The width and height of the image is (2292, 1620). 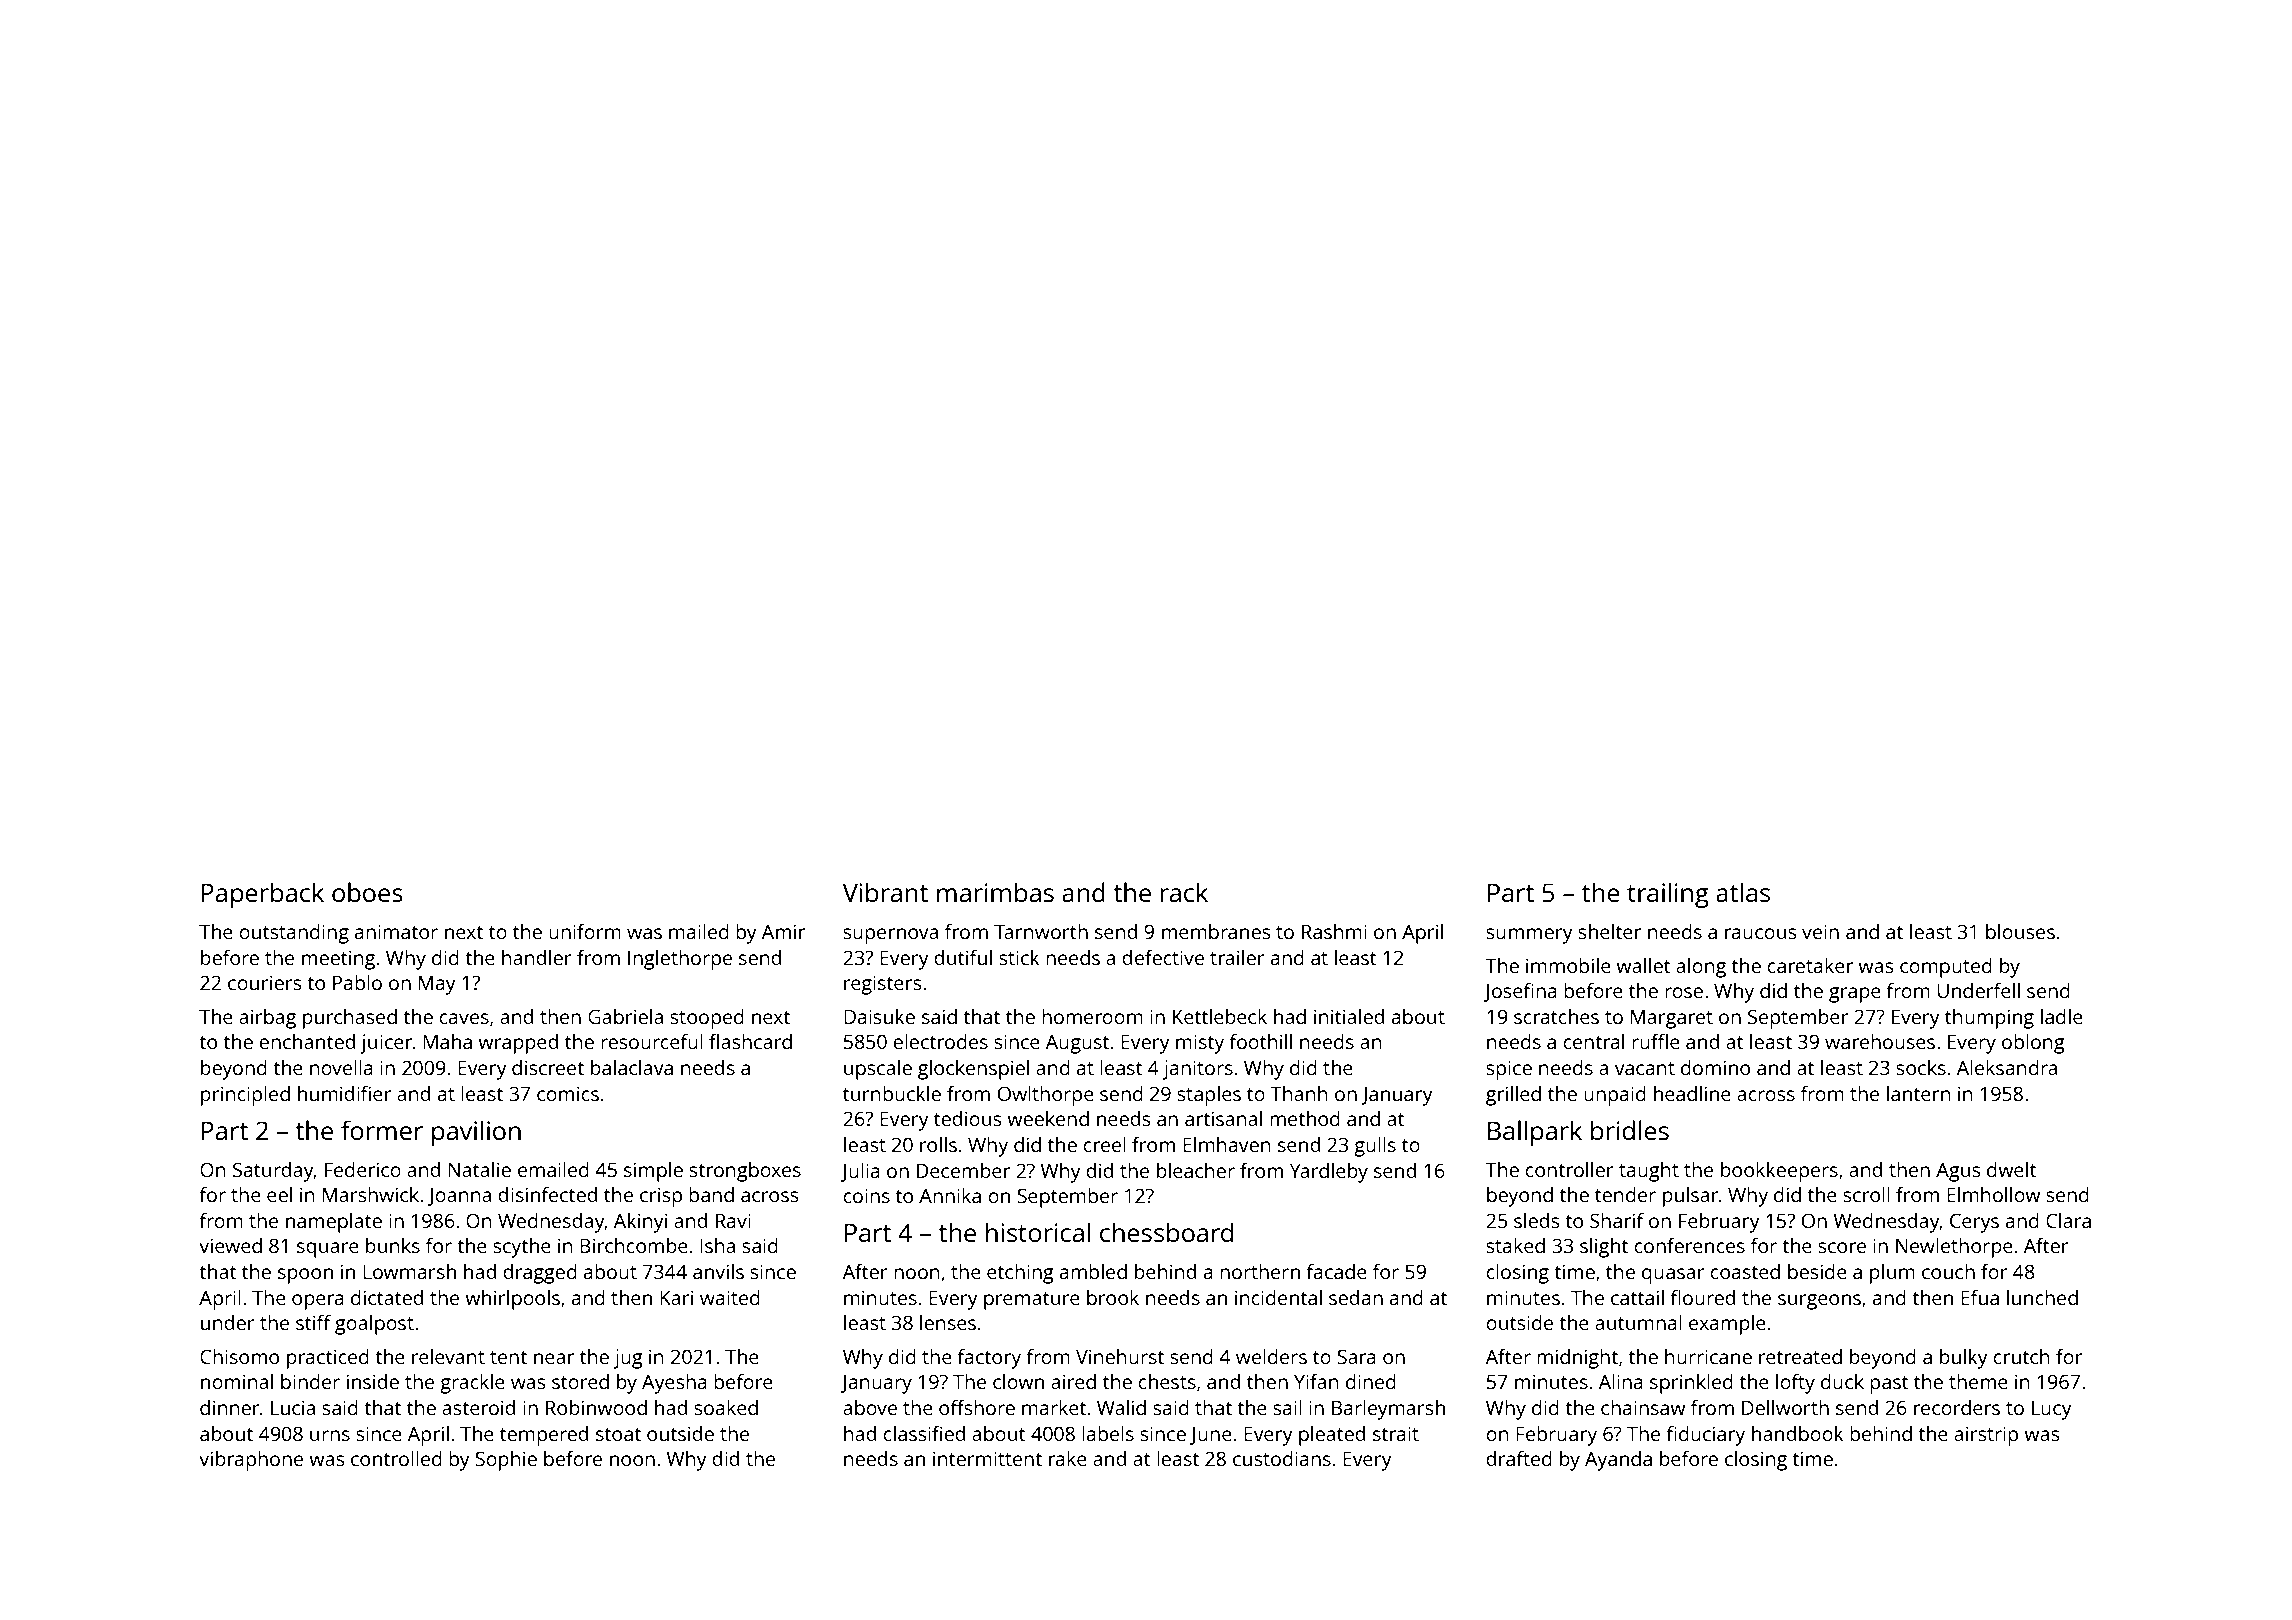 What do you see at coordinates (293, 1407) in the image?
I see `Lucia` at bounding box center [293, 1407].
